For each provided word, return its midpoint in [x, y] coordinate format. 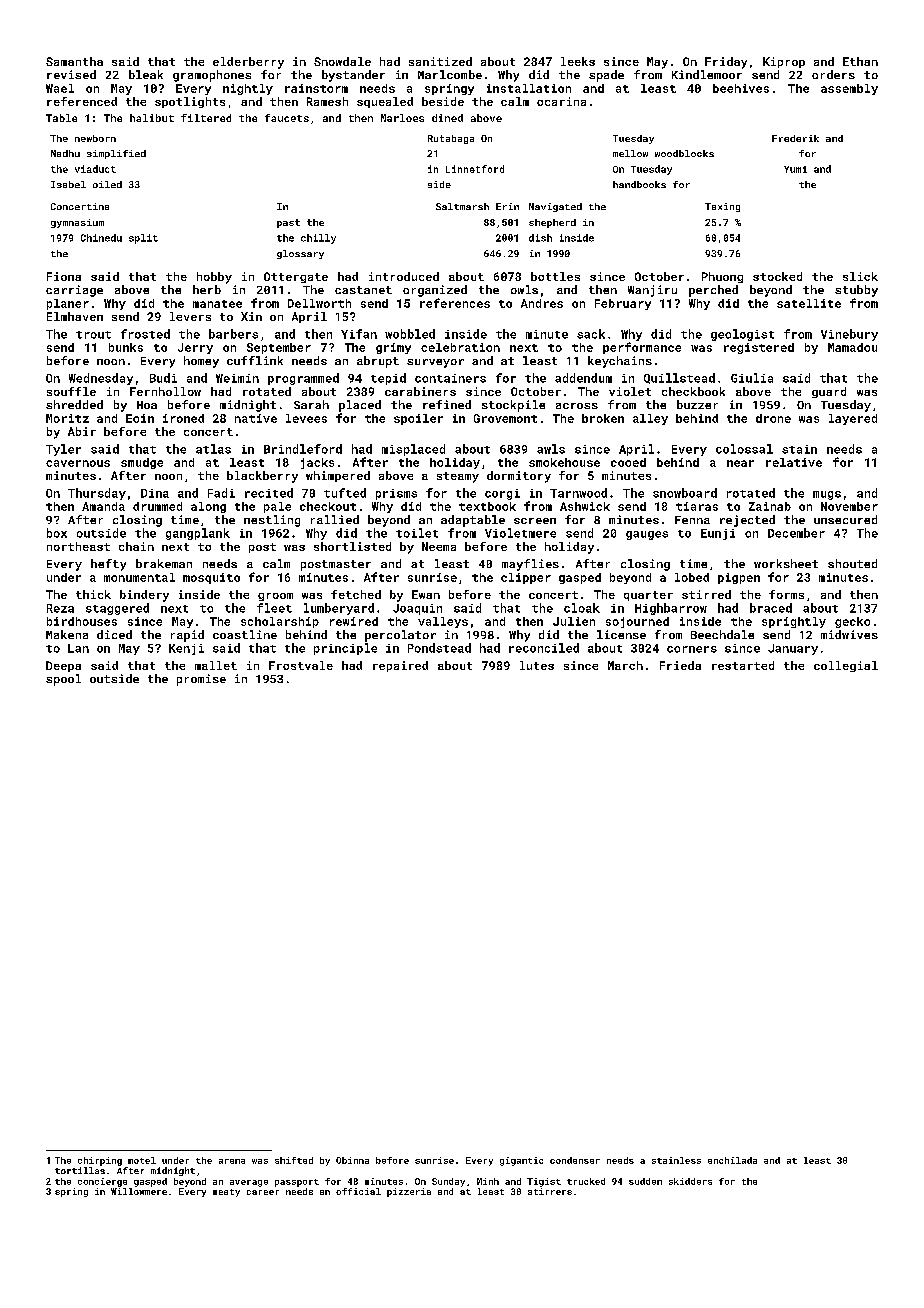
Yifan [359, 334]
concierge [102, 1182]
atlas [213, 449]
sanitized [440, 61]
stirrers [550, 1191]
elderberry [248, 63]
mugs [827, 495]
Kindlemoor [707, 74]
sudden [645, 1181]
